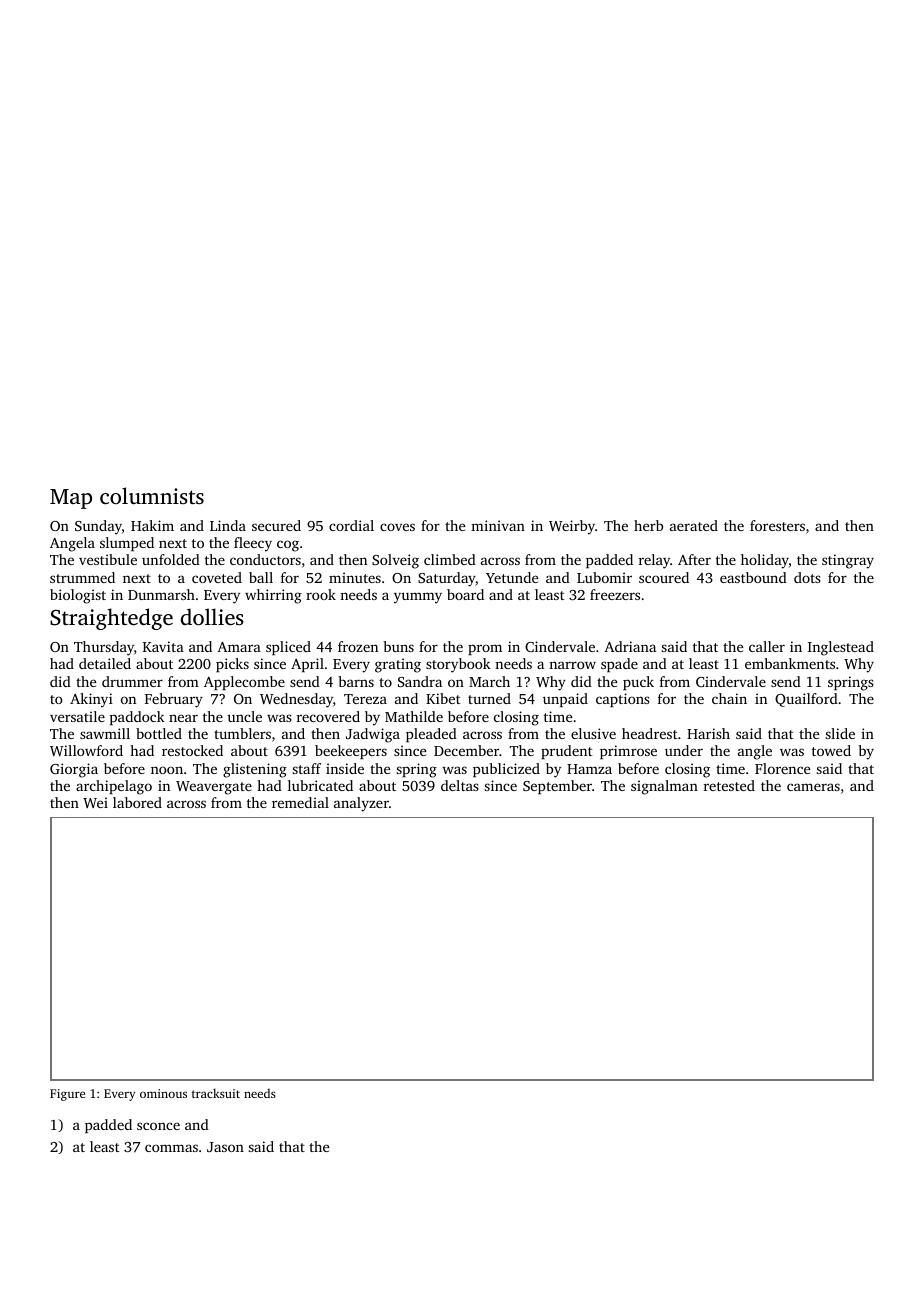 The image size is (924, 1314). Describe the element at coordinates (171, 559) in the screenshot. I see `unfolded` at that location.
